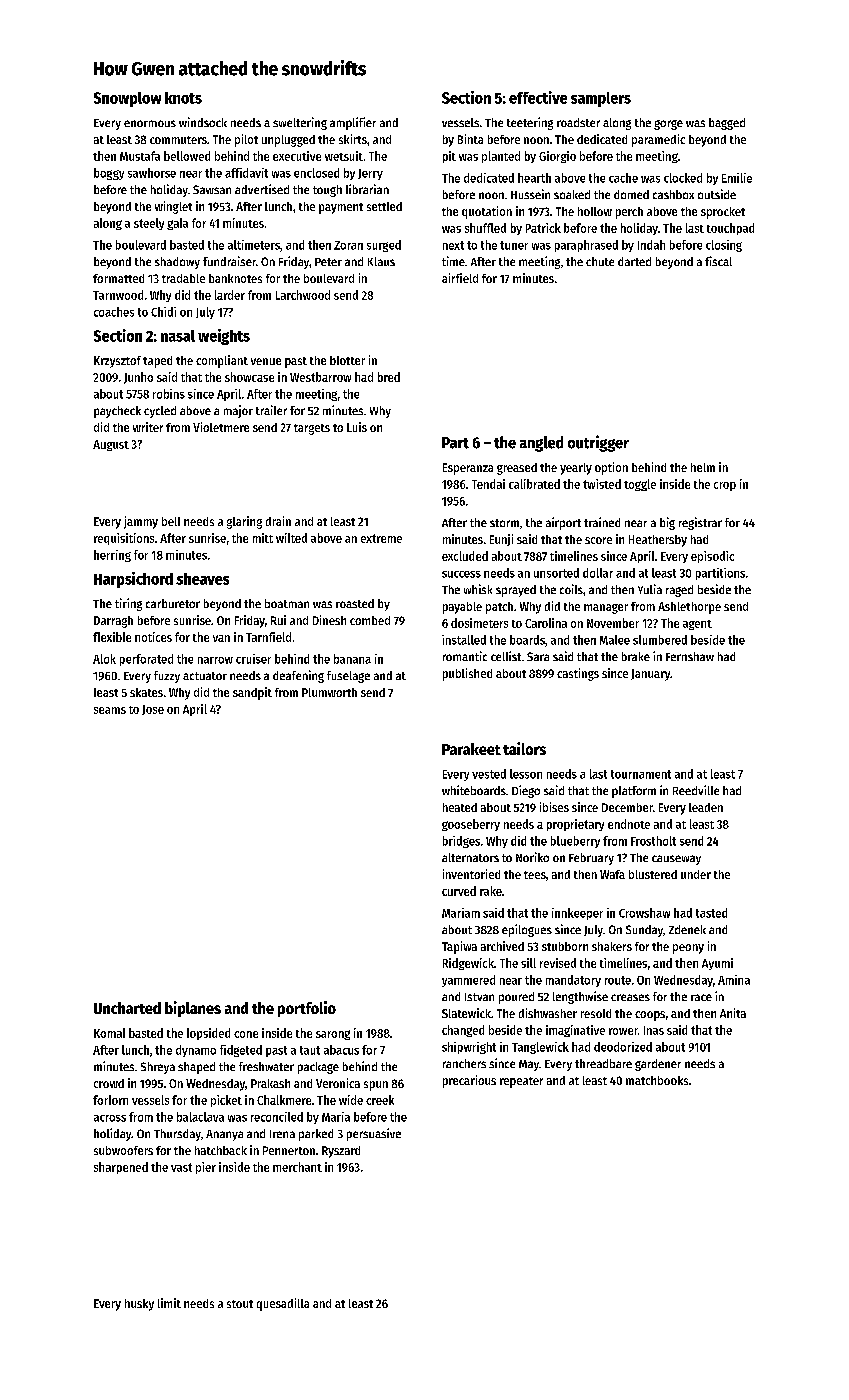  Describe the element at coordinates (725, 486) in the image. I see `crop` at that location.
